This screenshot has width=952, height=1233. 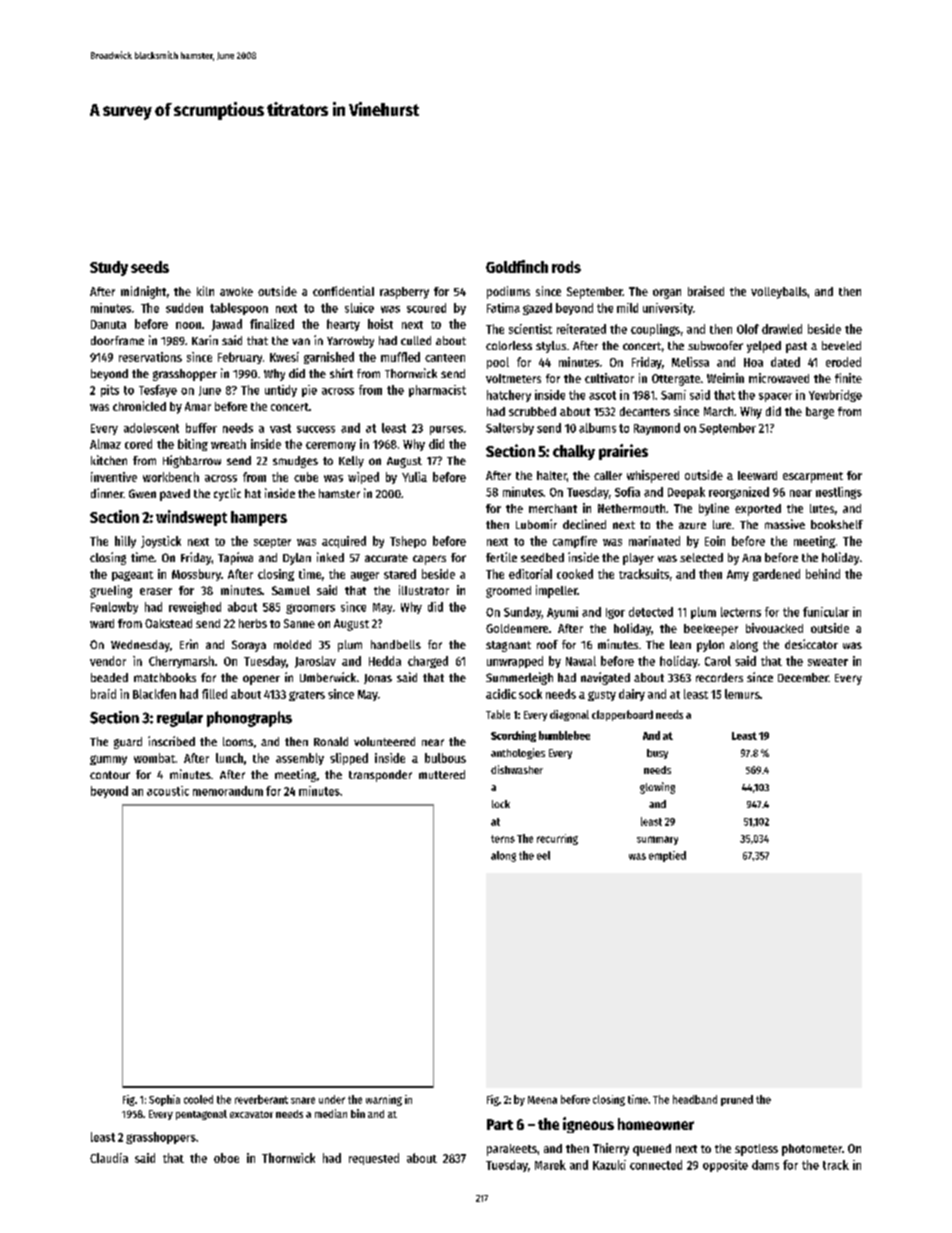 I want to click on Claudia, so click(x=109, y=1158).
